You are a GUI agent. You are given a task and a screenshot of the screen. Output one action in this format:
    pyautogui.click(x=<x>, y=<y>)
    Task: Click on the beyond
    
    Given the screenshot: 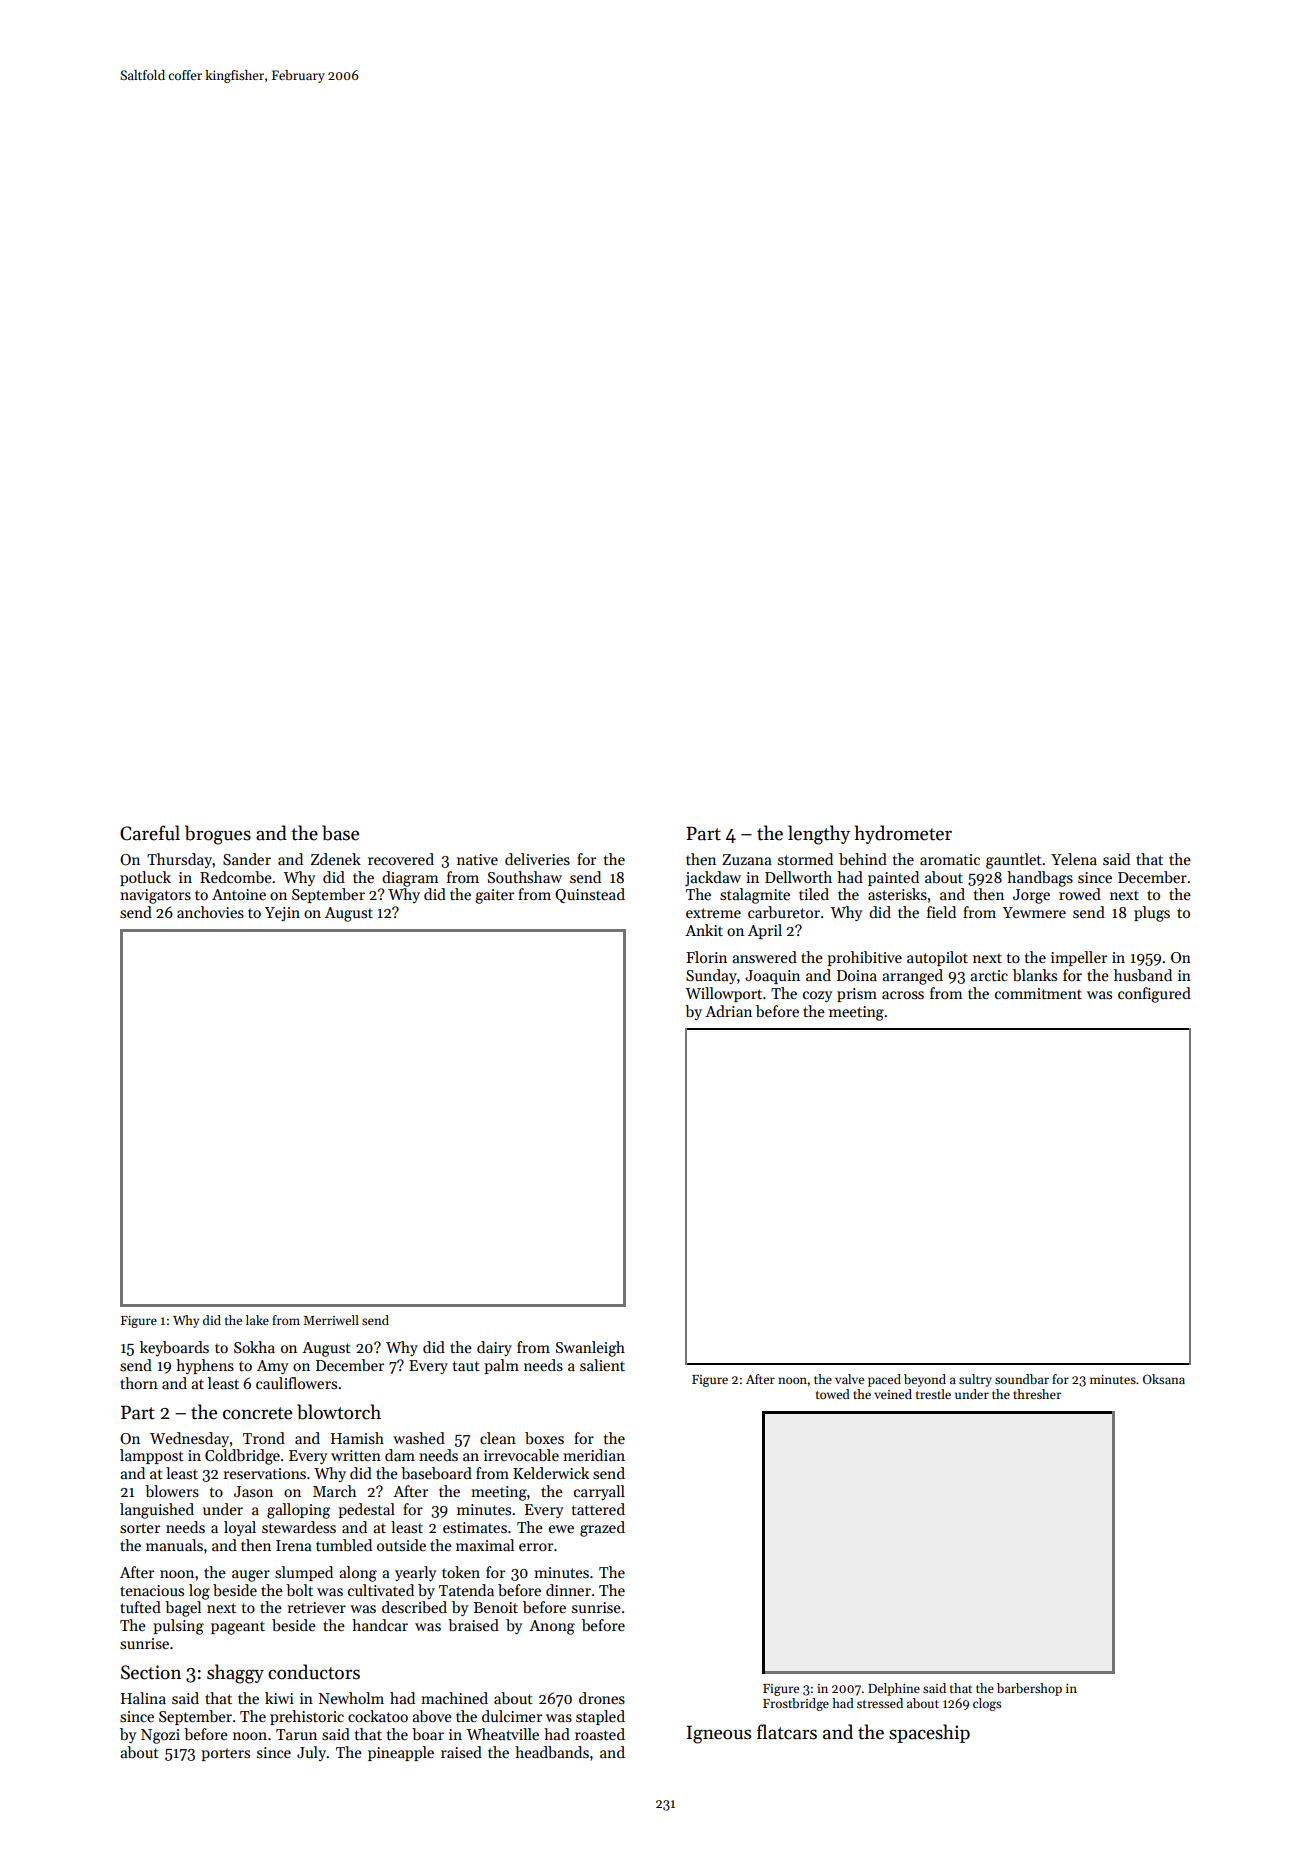 What is the action you would take?
    pyautogui.click(x=925, y=1380)
